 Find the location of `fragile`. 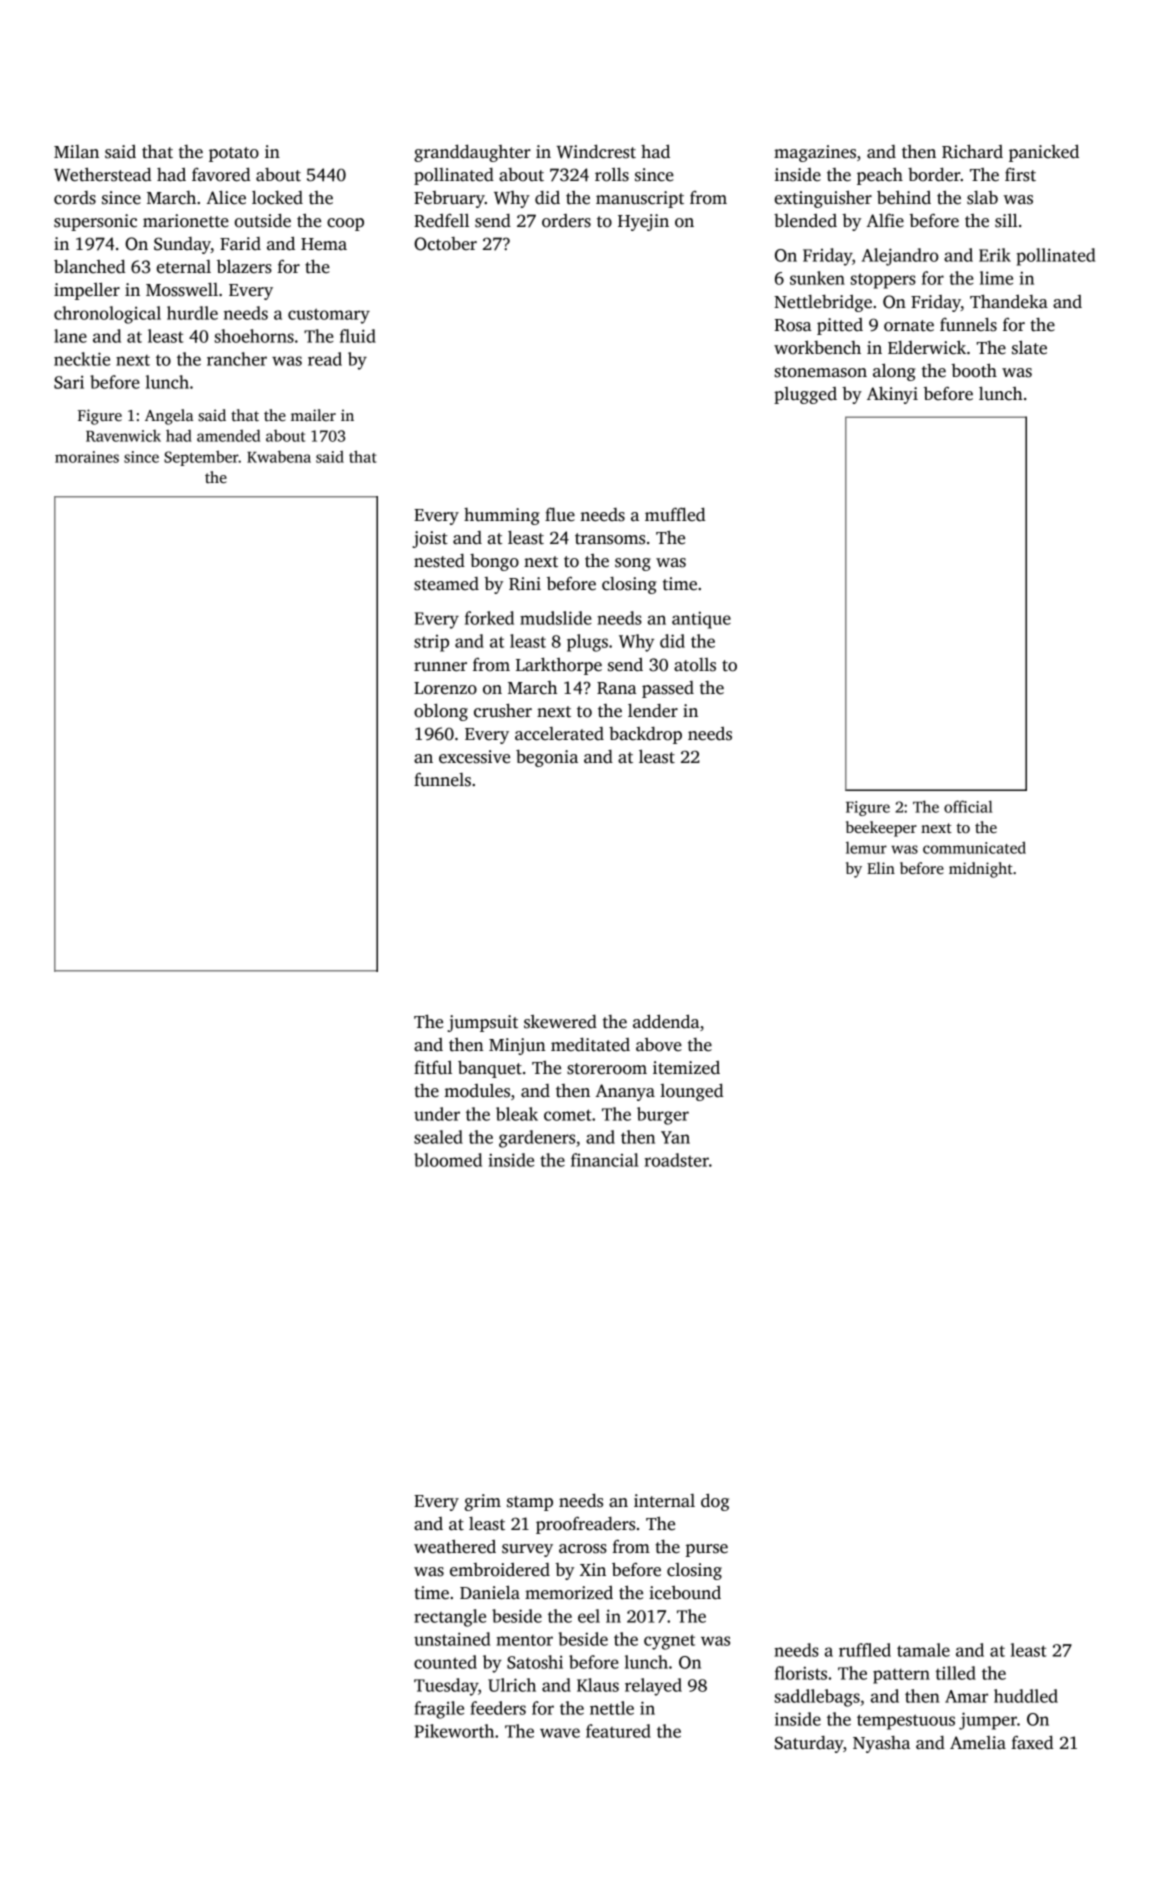

fragile is located at coordinates (439, 1710).
